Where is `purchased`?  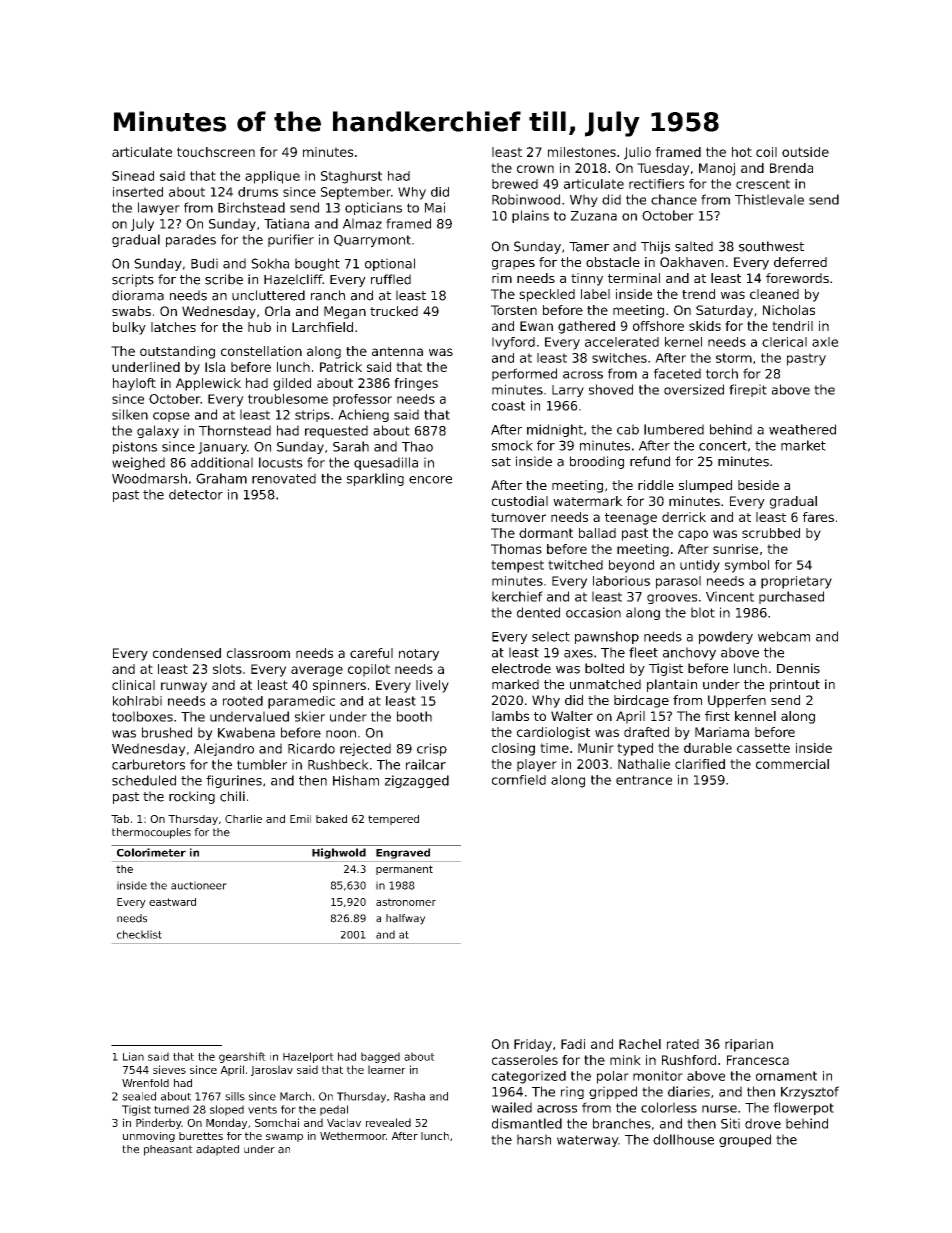
purchased is located at coordinates (791, 597).
